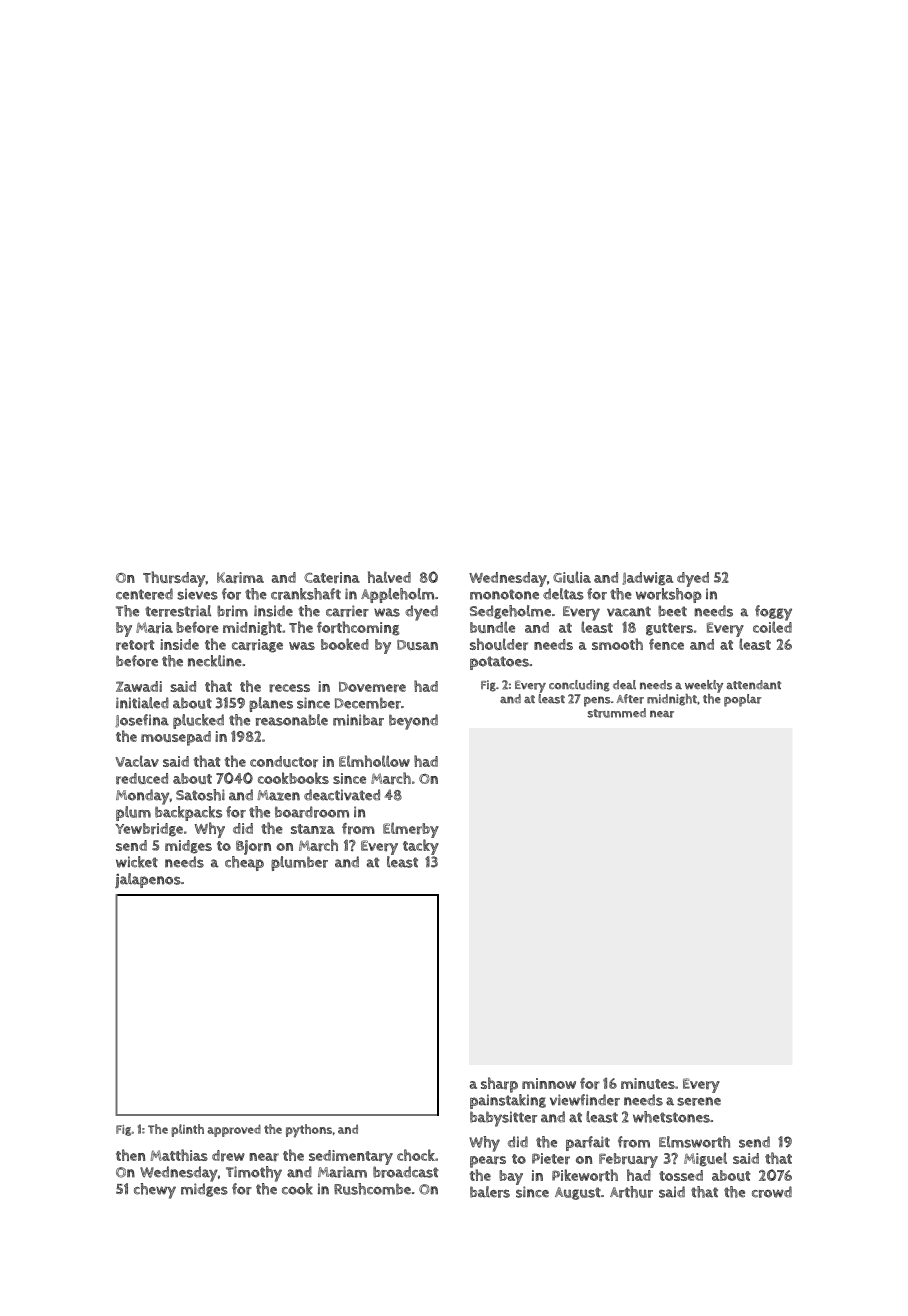 Image resolution: width=908 pixels, height=1316 pixels. What do you see at coordinates (694, 1142) in the screenshot?
I see `Elmsworth` at bounding box center [694, 1142].
